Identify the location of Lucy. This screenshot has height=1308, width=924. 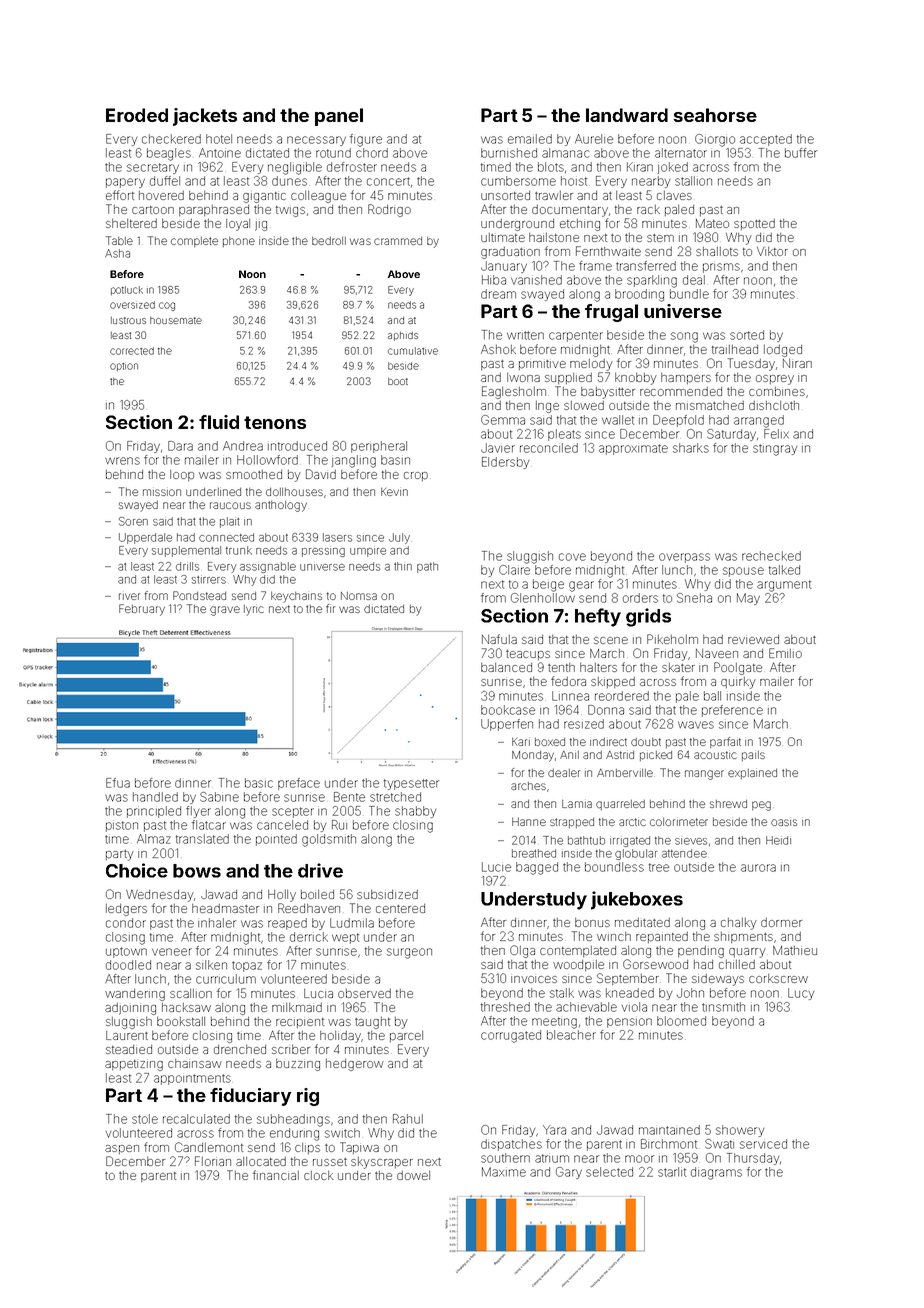
(801, 994).
